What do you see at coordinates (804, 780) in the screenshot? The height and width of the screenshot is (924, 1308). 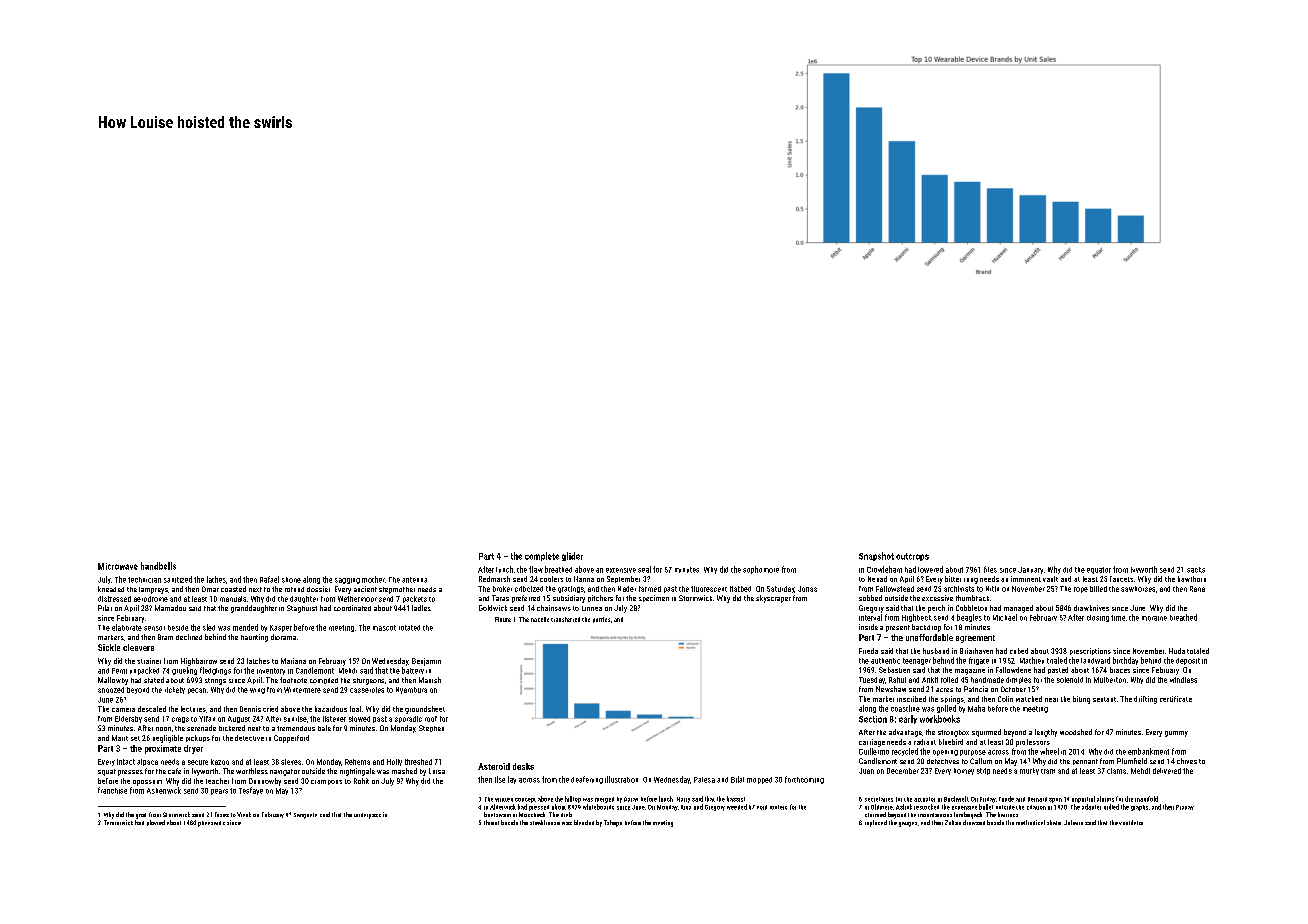 I see `forthcoming` at bounding box center [804, 780].
